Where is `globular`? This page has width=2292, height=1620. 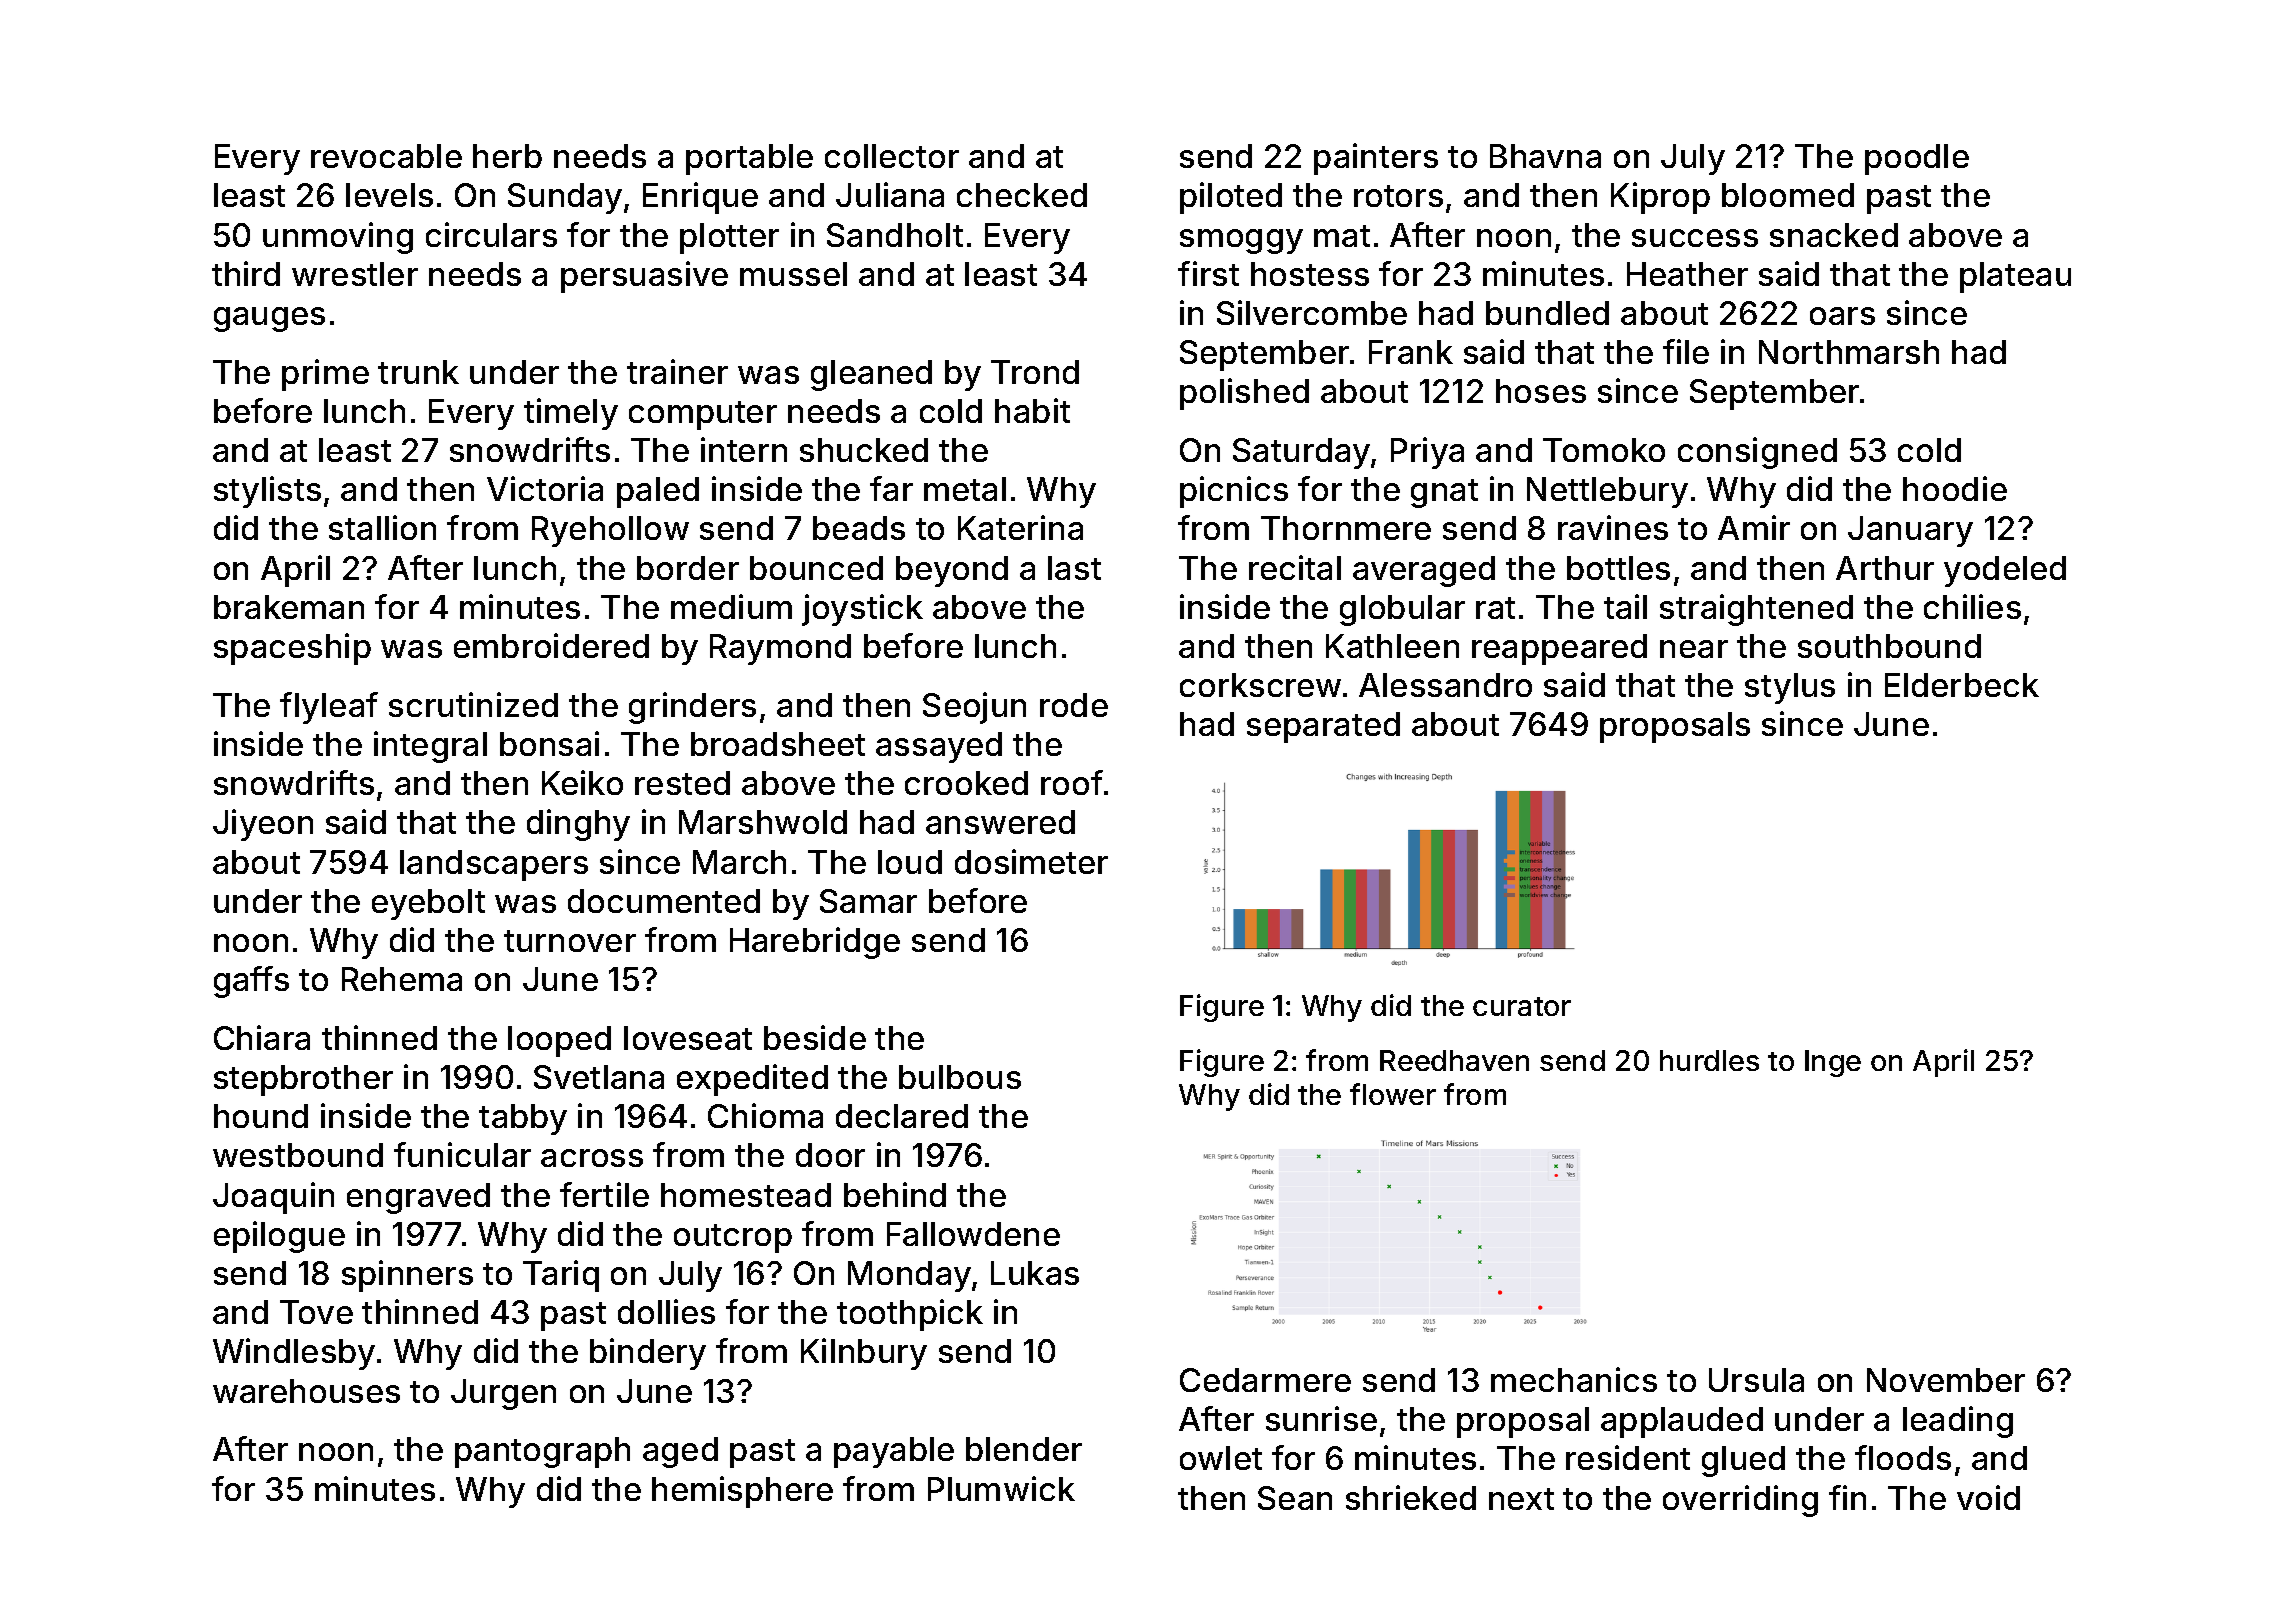 globular is located at coordinates (1402, 610).
